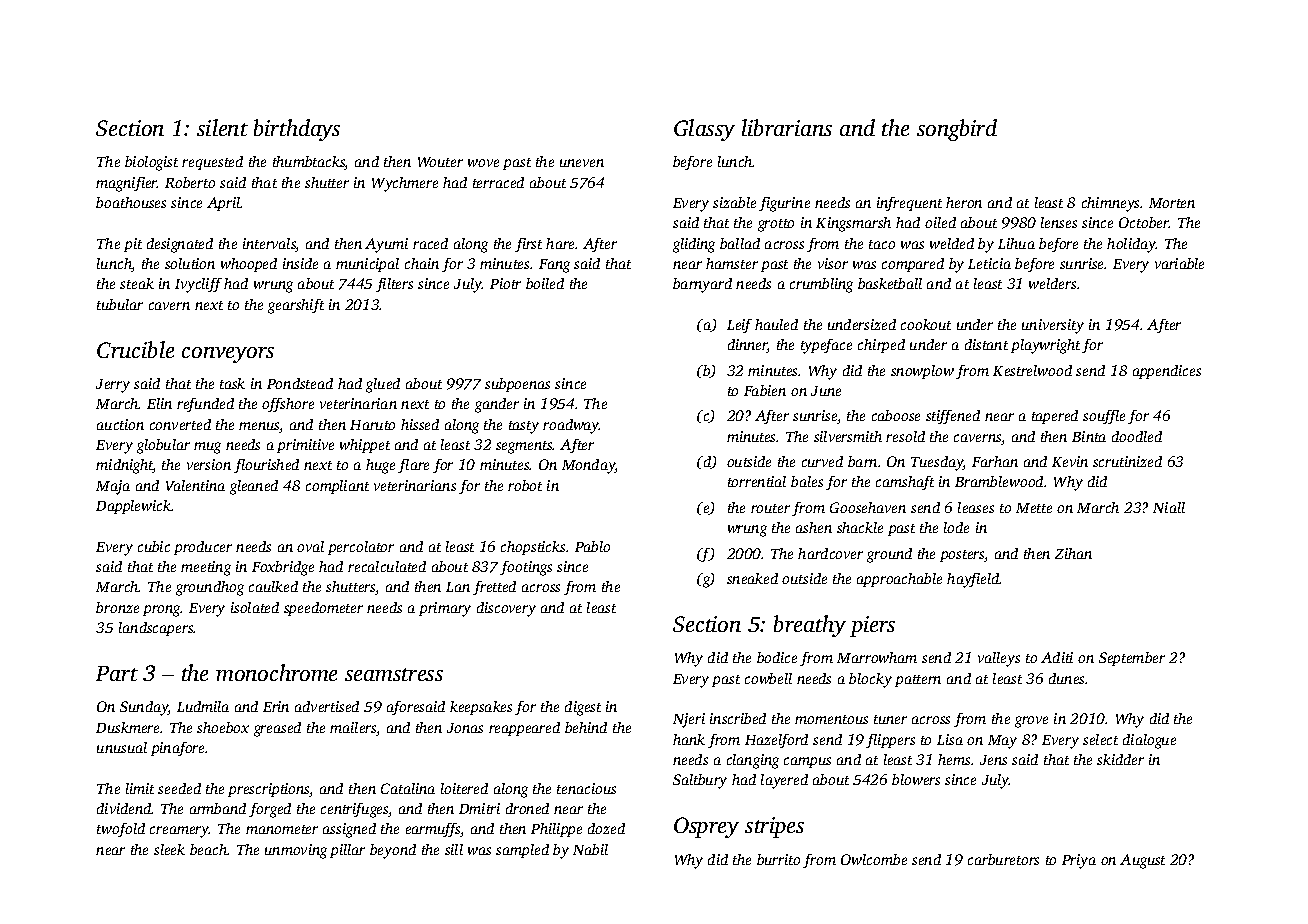  I want to click on Glassy, so click(704, 130).
